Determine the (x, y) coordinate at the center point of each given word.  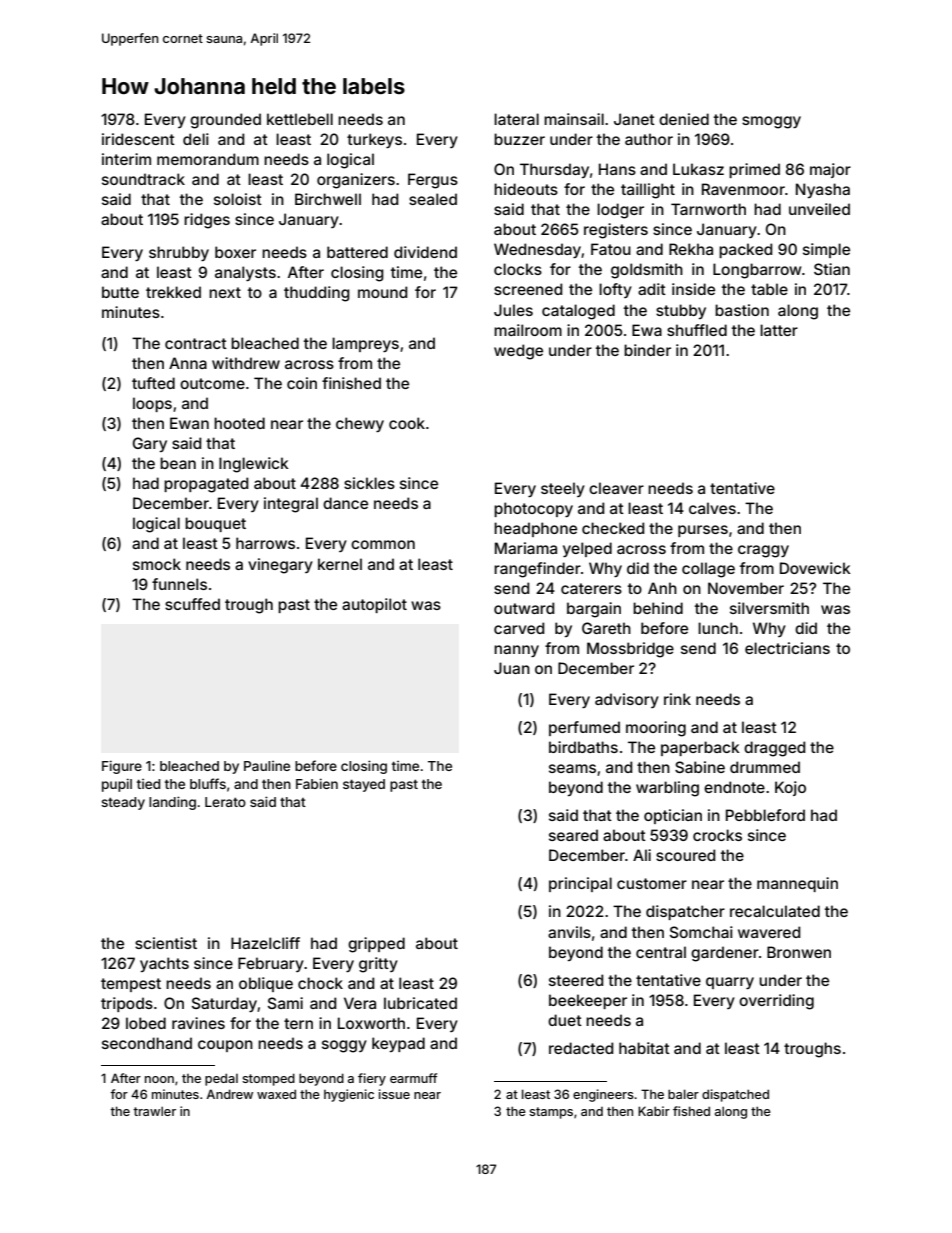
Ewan (189, 423)
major (830, 170)
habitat (644, 1048)
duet (565, 1020)
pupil (117, 785)
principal (580, 884)
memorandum (208, 159)
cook (407, 423)
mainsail (574, 119)
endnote (734, 787)
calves (712, 508)
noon (159, 1079)
